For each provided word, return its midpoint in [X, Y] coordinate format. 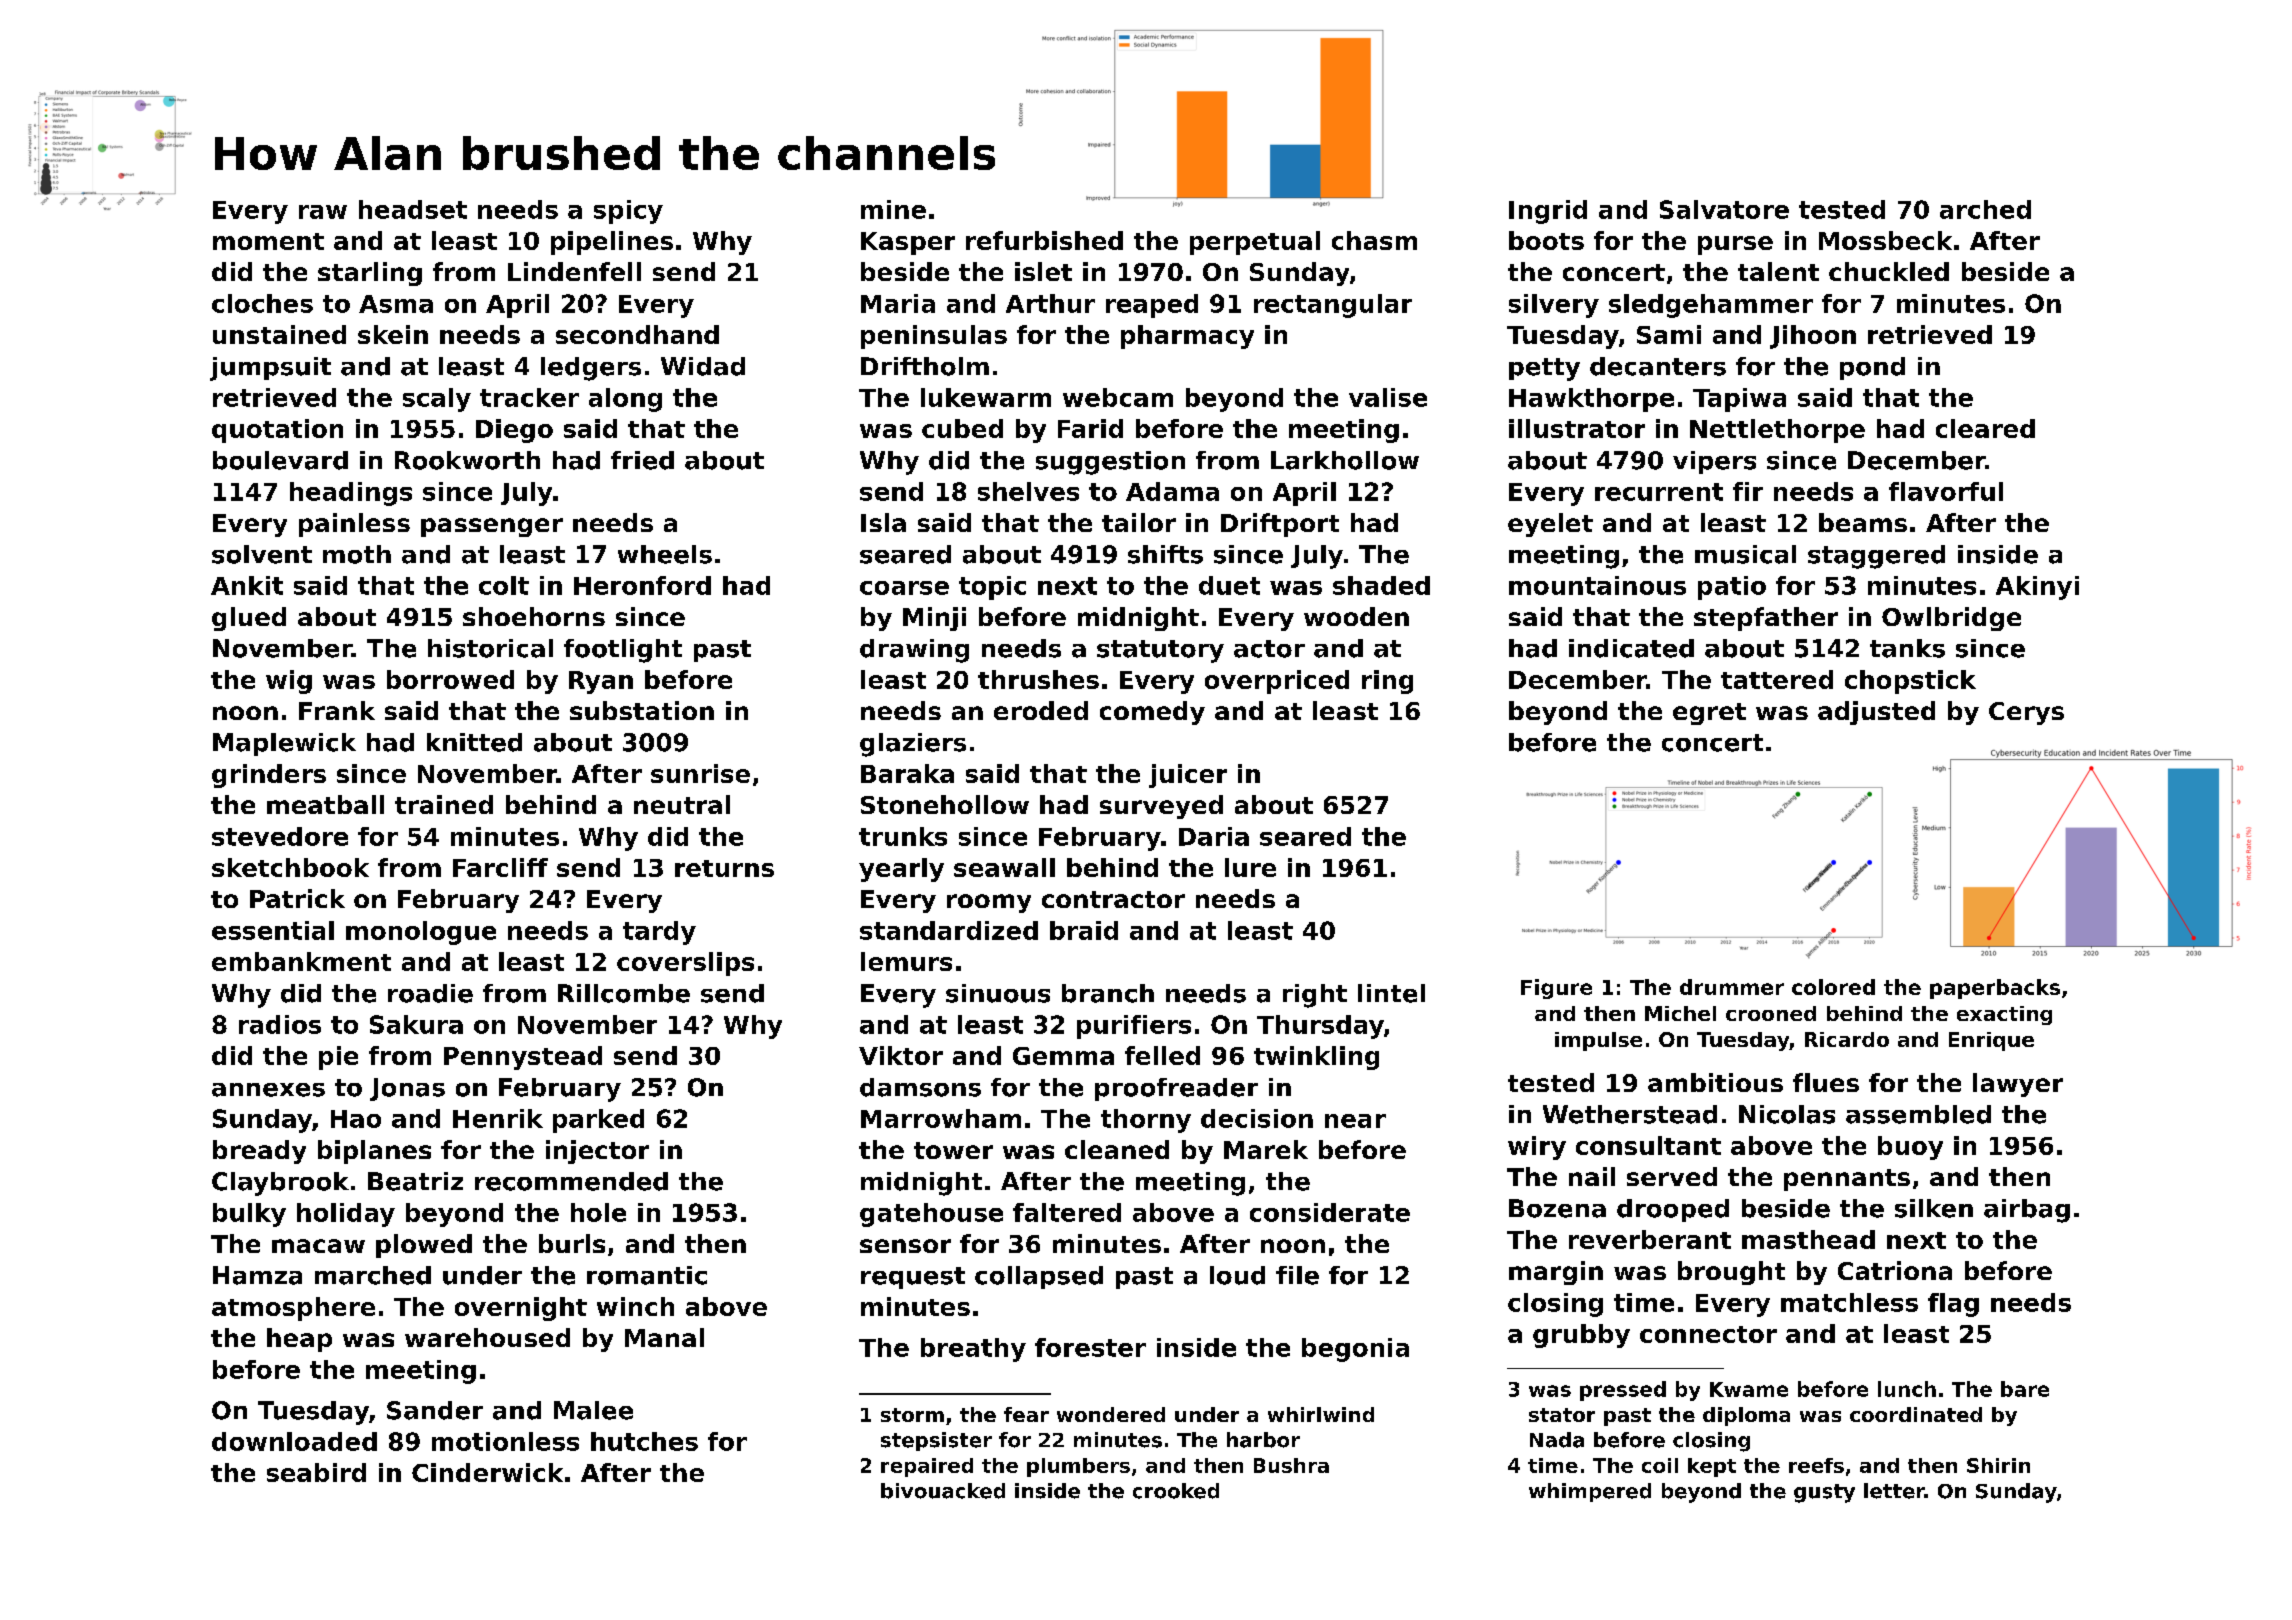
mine [893, 209]
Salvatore [1724, 209]
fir [1748, 491]
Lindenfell [574, 271]
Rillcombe [624, 993]
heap [299, 1340]
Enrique [1991, 1041]
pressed [1623, 1391]
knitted [474, 742]
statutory [1160, 651]
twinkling [1316, 1058]
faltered [1067, 1212]
